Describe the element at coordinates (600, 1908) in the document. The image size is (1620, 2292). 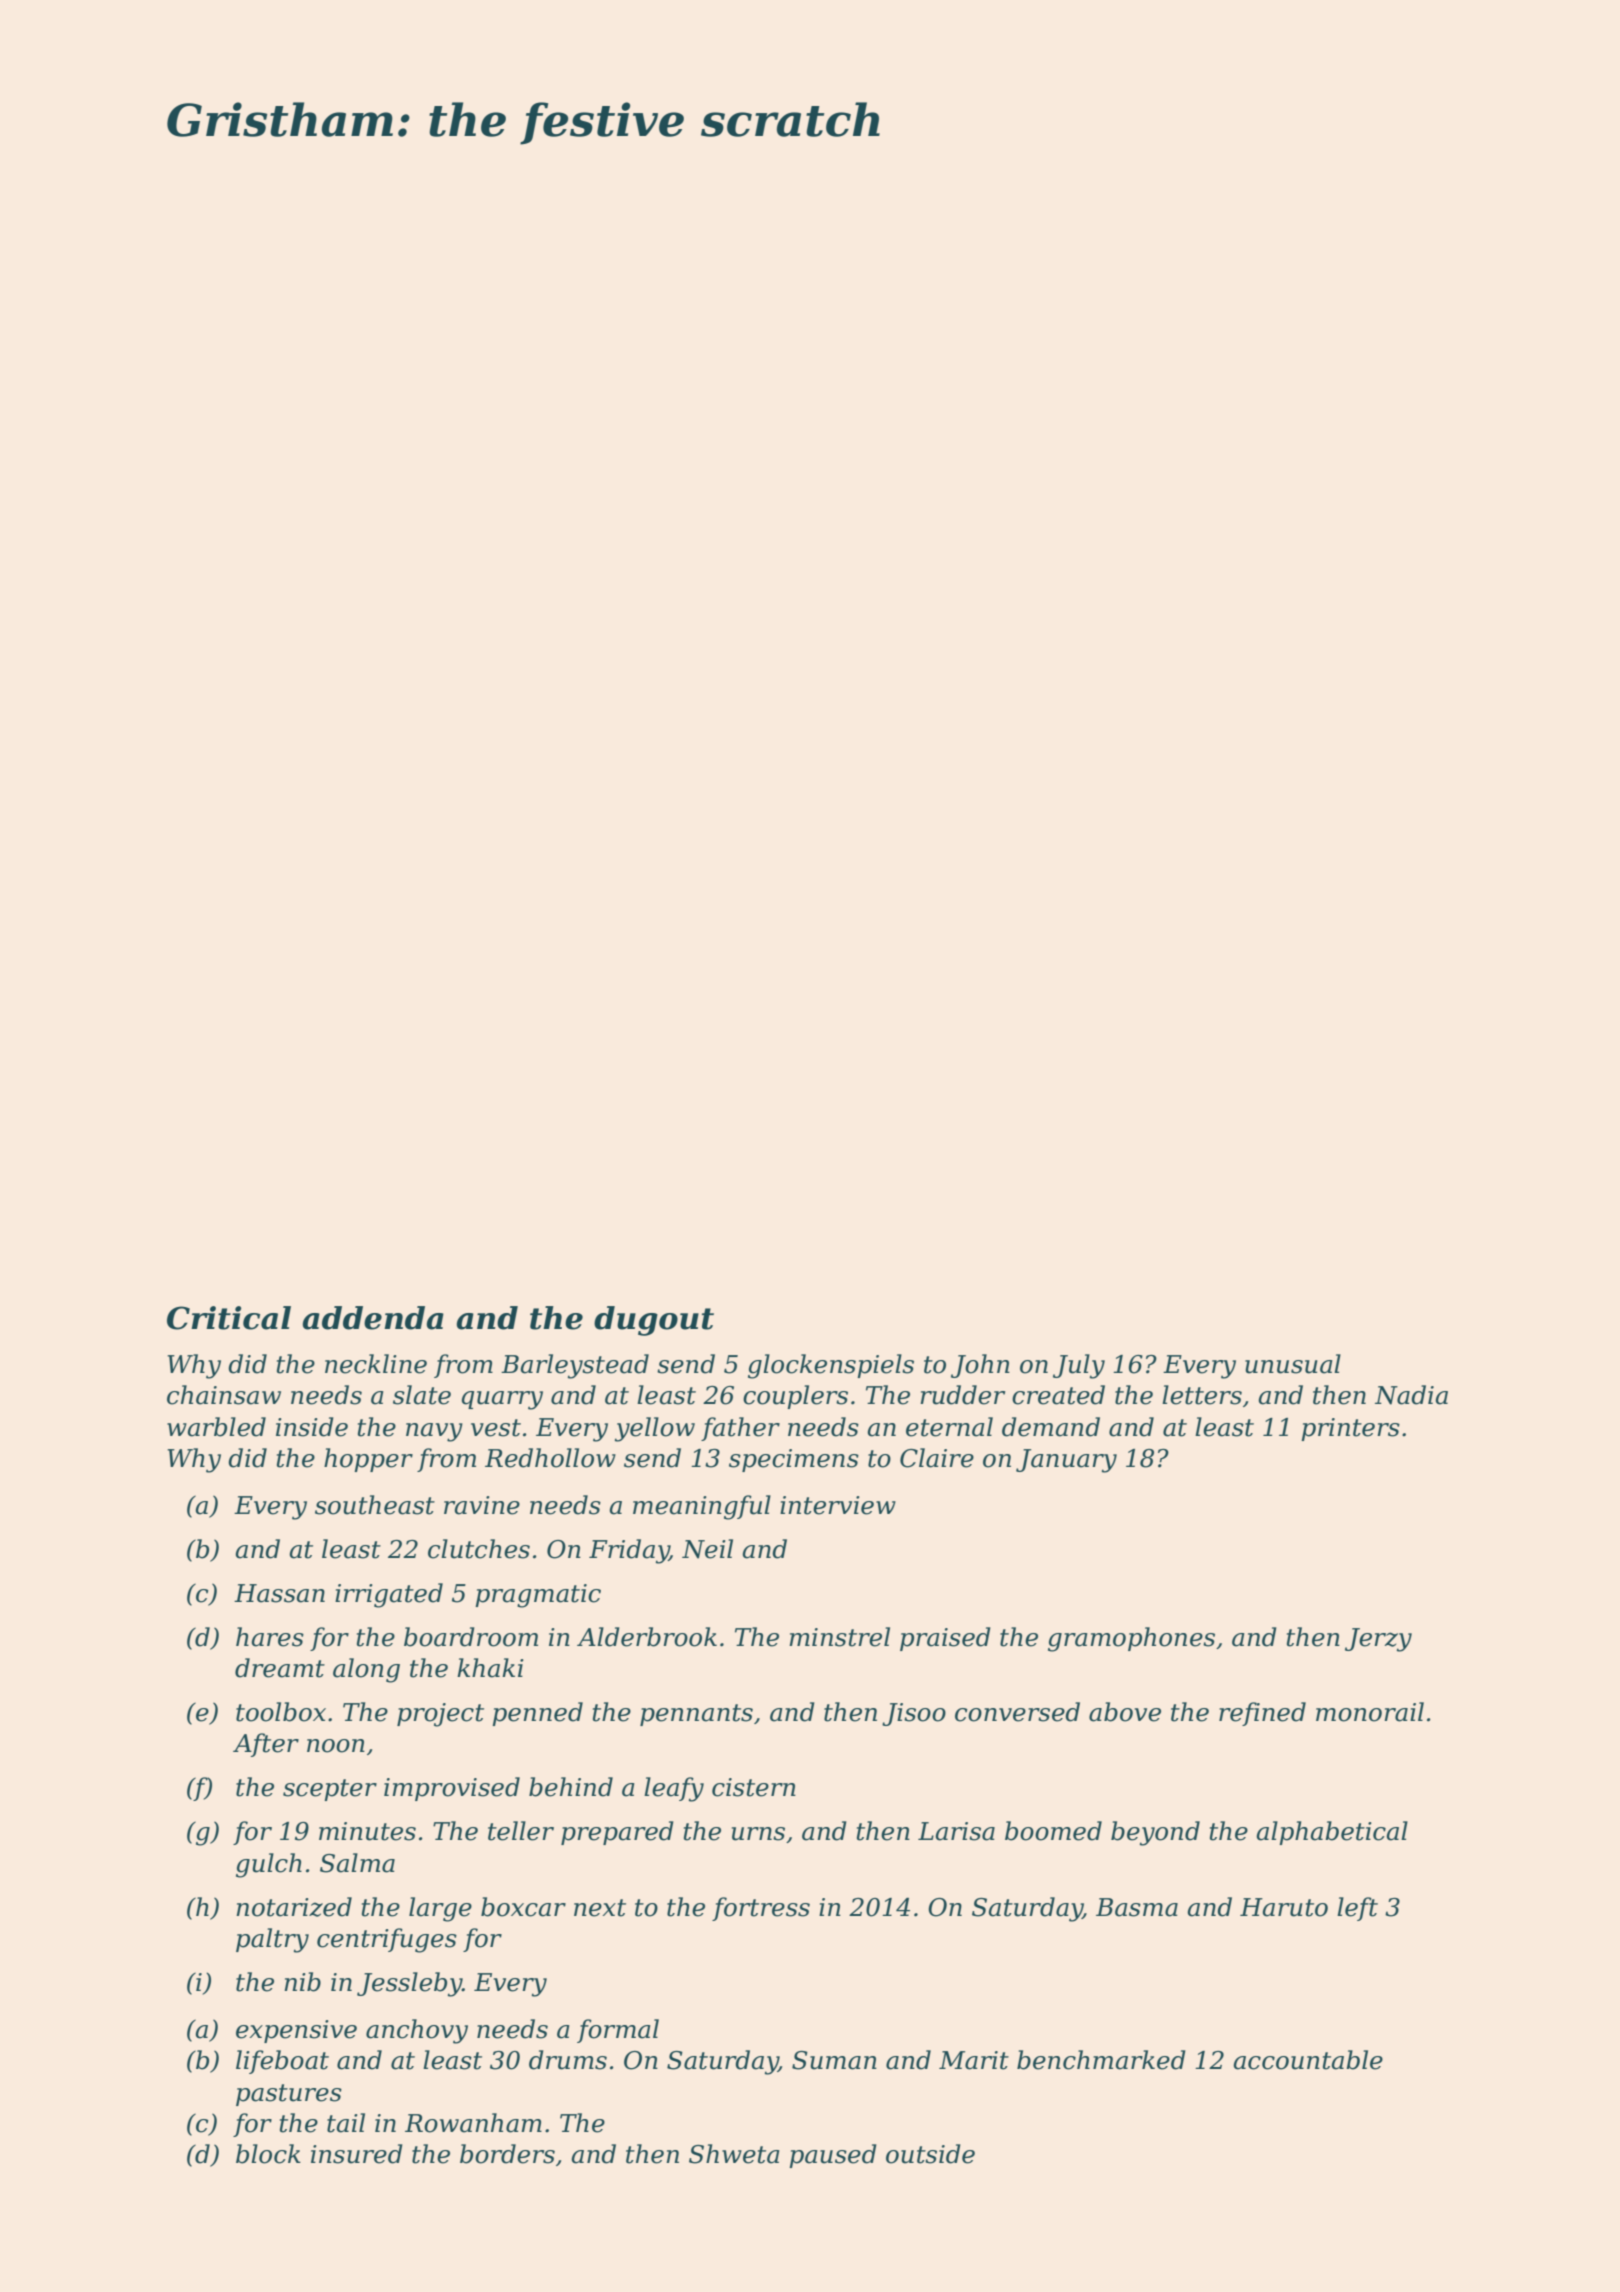
I see `next` at that location.
